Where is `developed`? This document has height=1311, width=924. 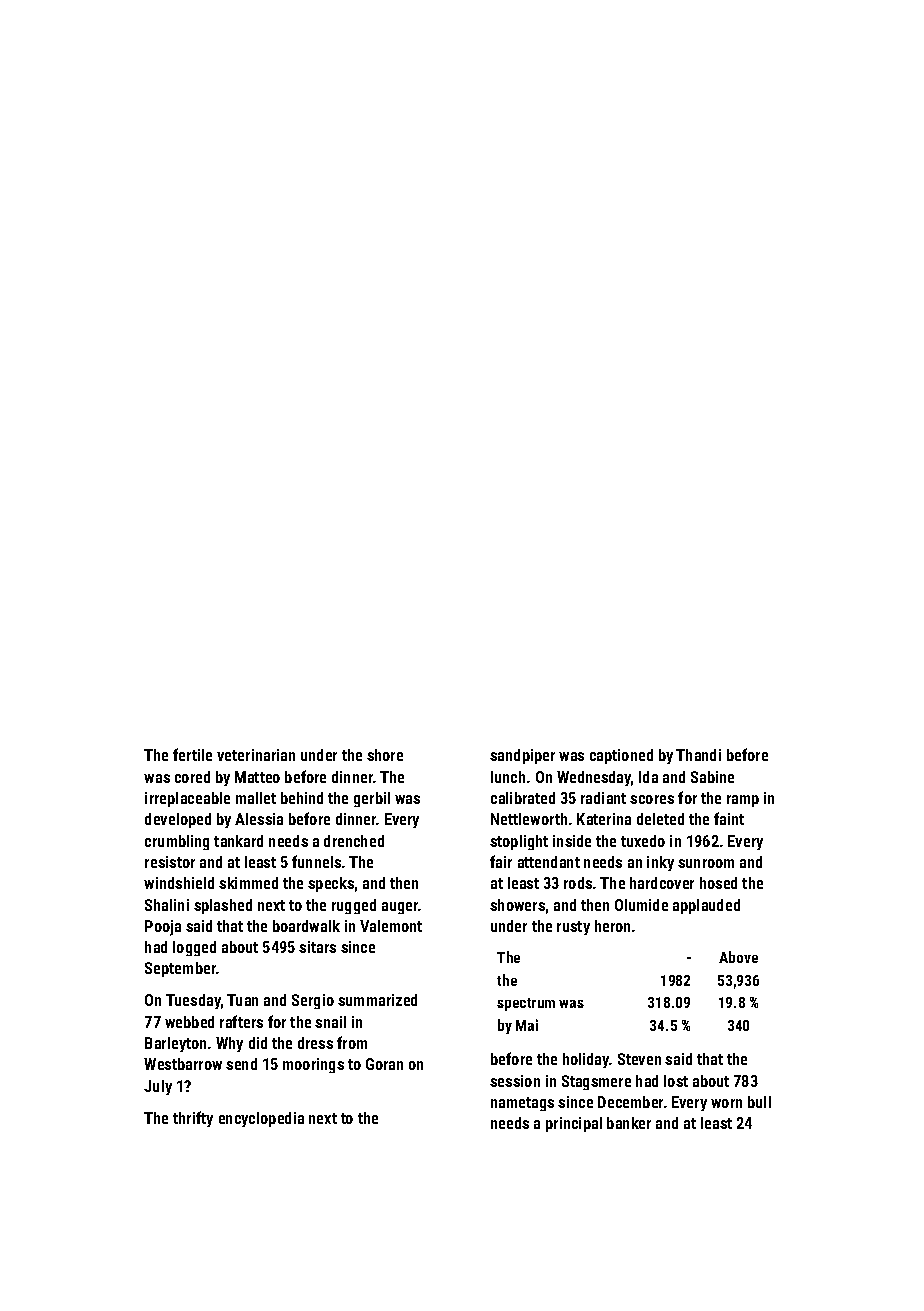 developed is located at coordinates (178, 820).
